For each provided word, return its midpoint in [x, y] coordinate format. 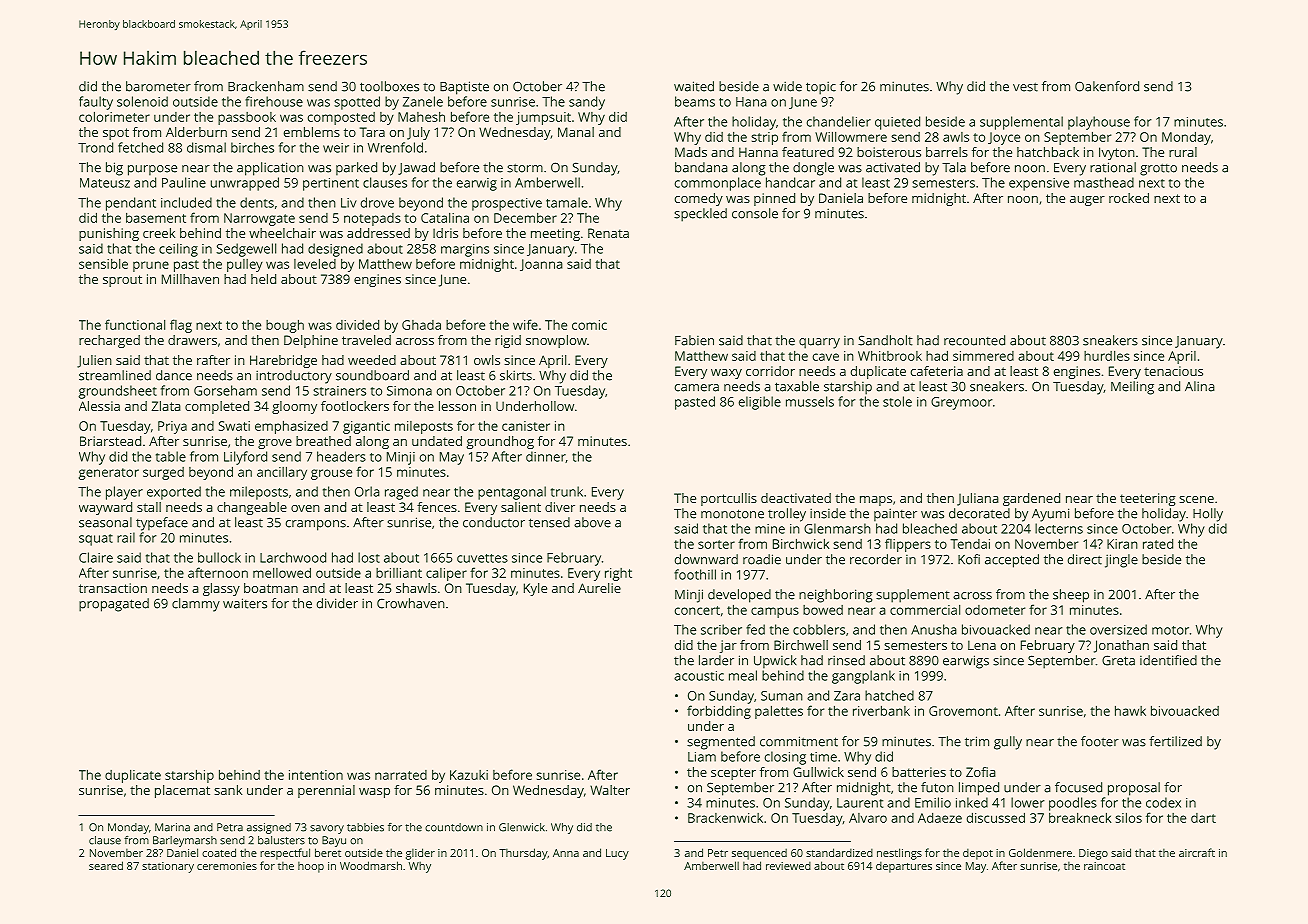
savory [327, 829]
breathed [323, 441]
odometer [995, 610]
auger [1087, 201]
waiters [245, 603]
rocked [1129, 198]
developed [739, 596]
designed [335, 250]
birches [252, 147]
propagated [114, 605]
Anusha [934, 629]
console [755, 213]
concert [697, 610]
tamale [567, 202]
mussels [810, 401]
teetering [1148, 499]
